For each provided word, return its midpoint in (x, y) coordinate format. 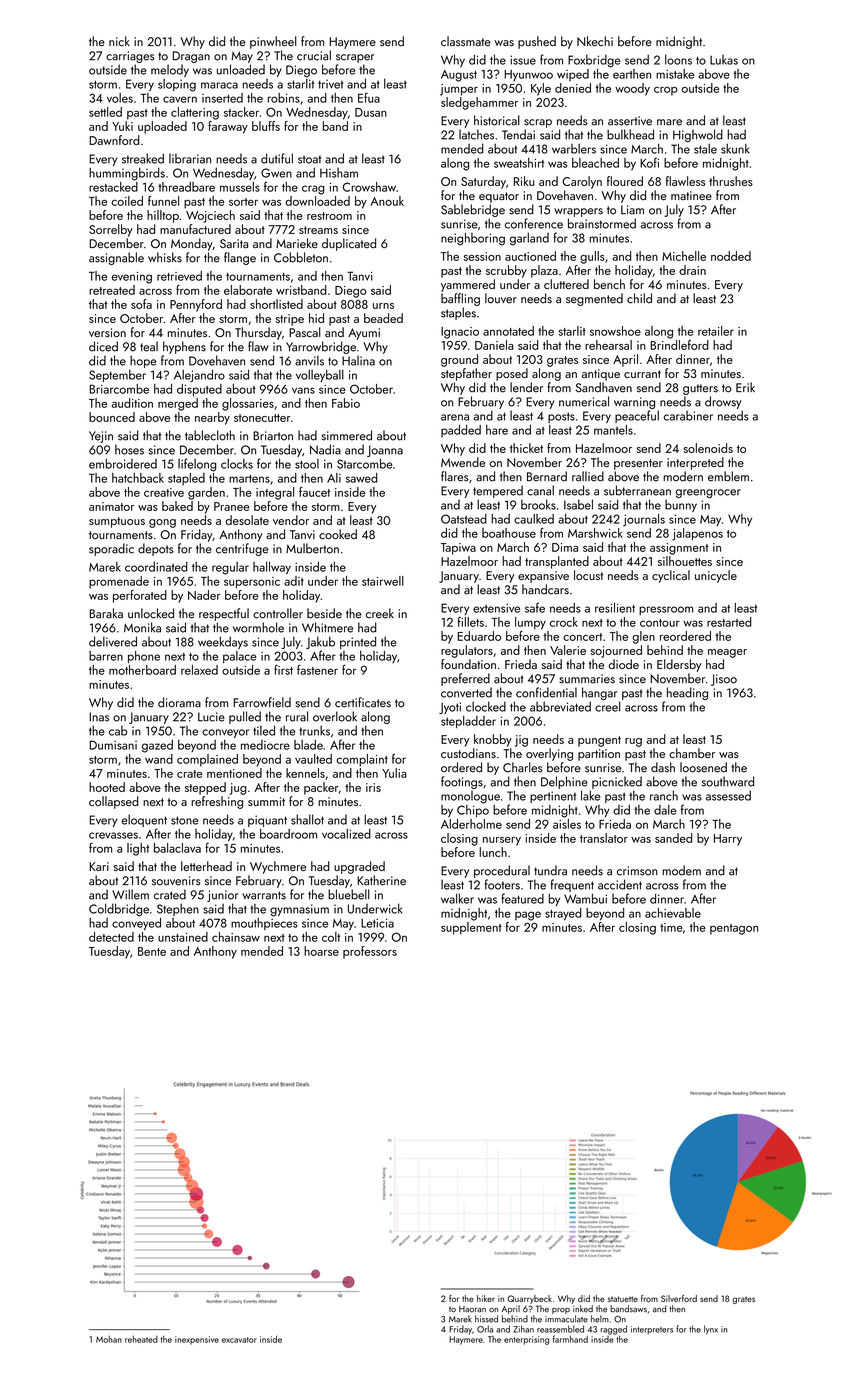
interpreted (695, 463)
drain (692, 270)
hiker (486, 1298)
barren (106, 656)
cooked (338, 534)
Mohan (109, 1339)
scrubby (506, 271)
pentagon (734, 929)
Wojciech (210, 216)
